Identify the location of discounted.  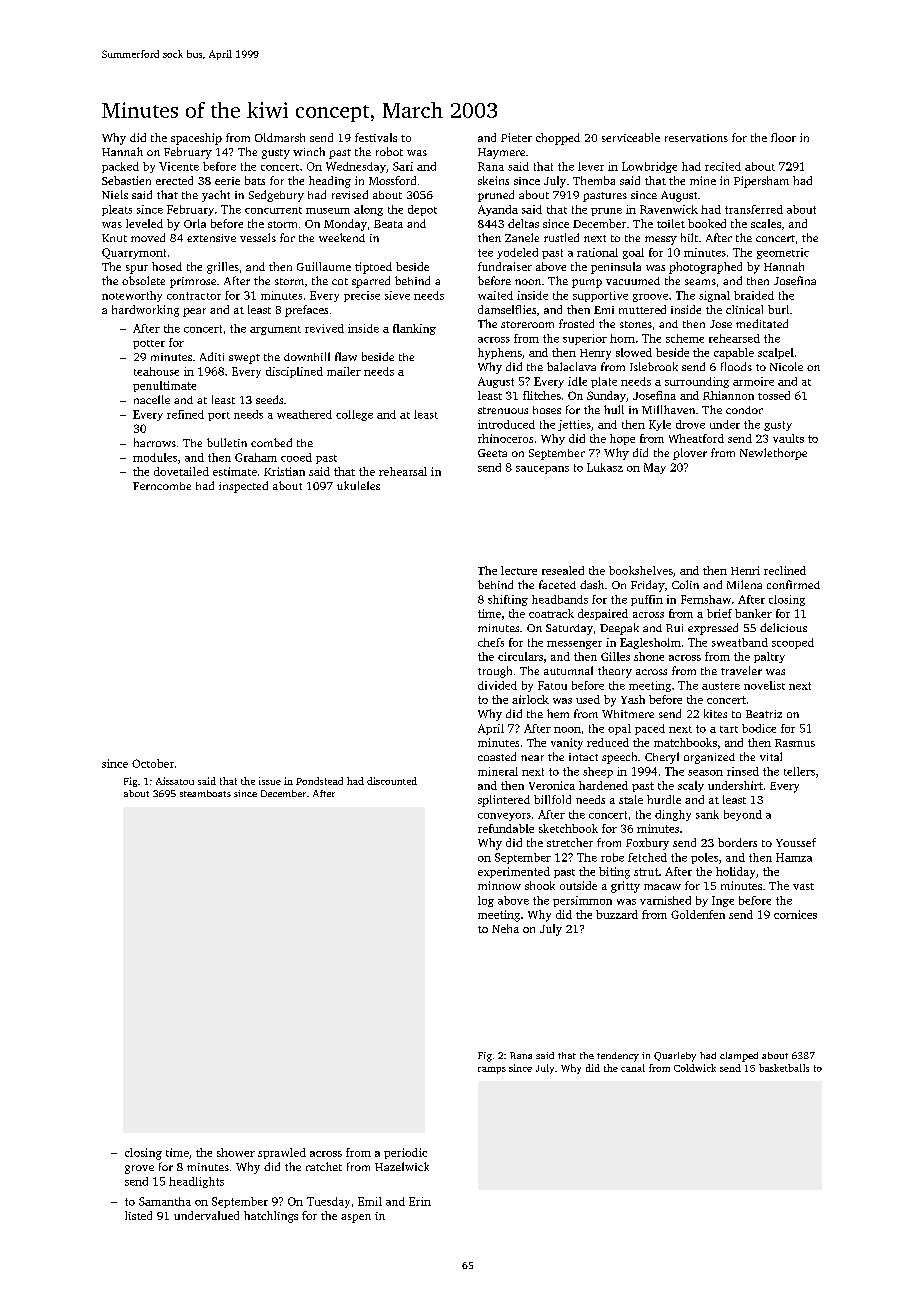
(392, 781).
